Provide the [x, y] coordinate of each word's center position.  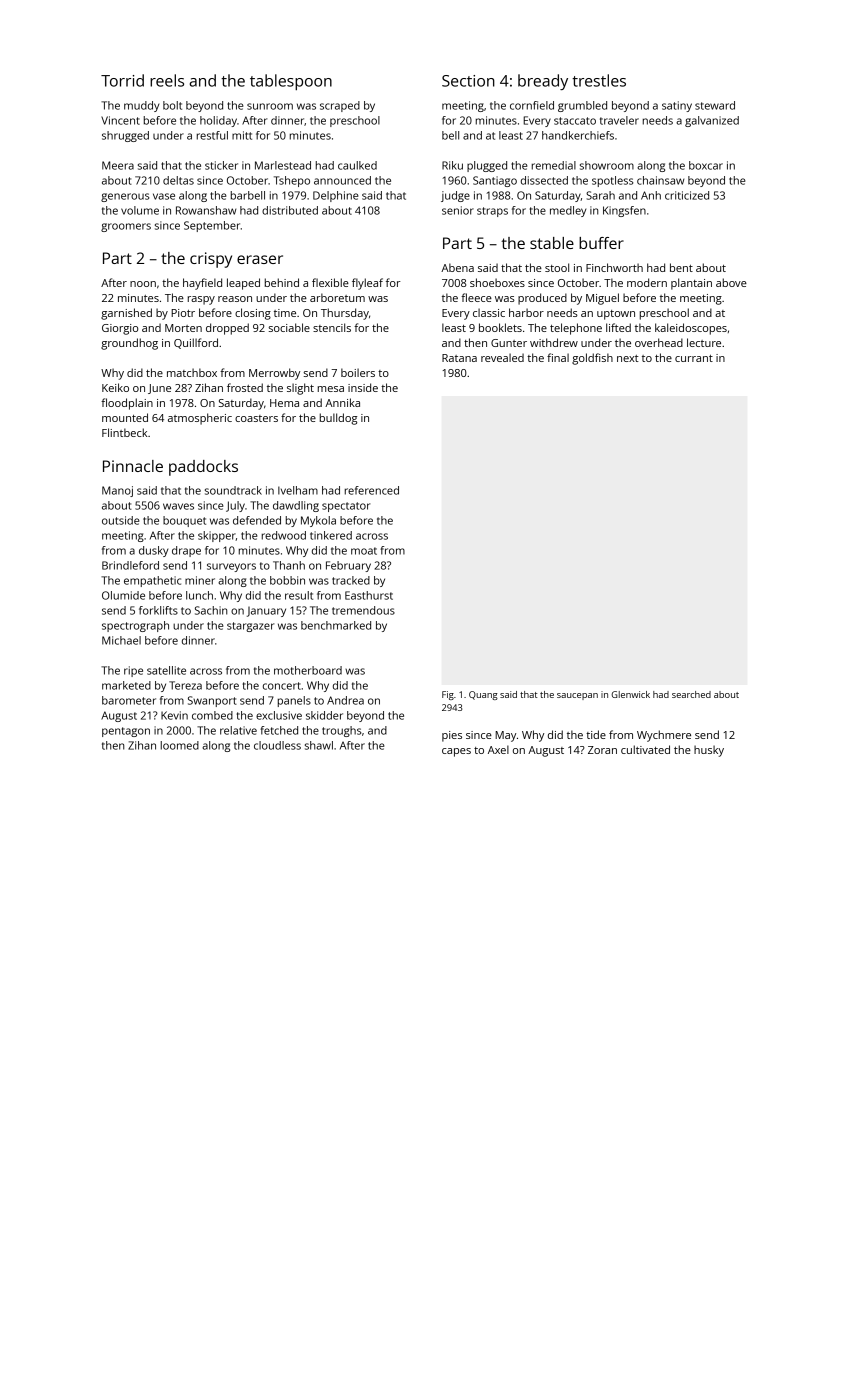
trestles [599, 80]
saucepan [577, 696]
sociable [289, 327]
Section [468, 81]
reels [167, 80]
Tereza [185, 685]
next [628, 358]
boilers [358, 372]
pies [452, 736]
